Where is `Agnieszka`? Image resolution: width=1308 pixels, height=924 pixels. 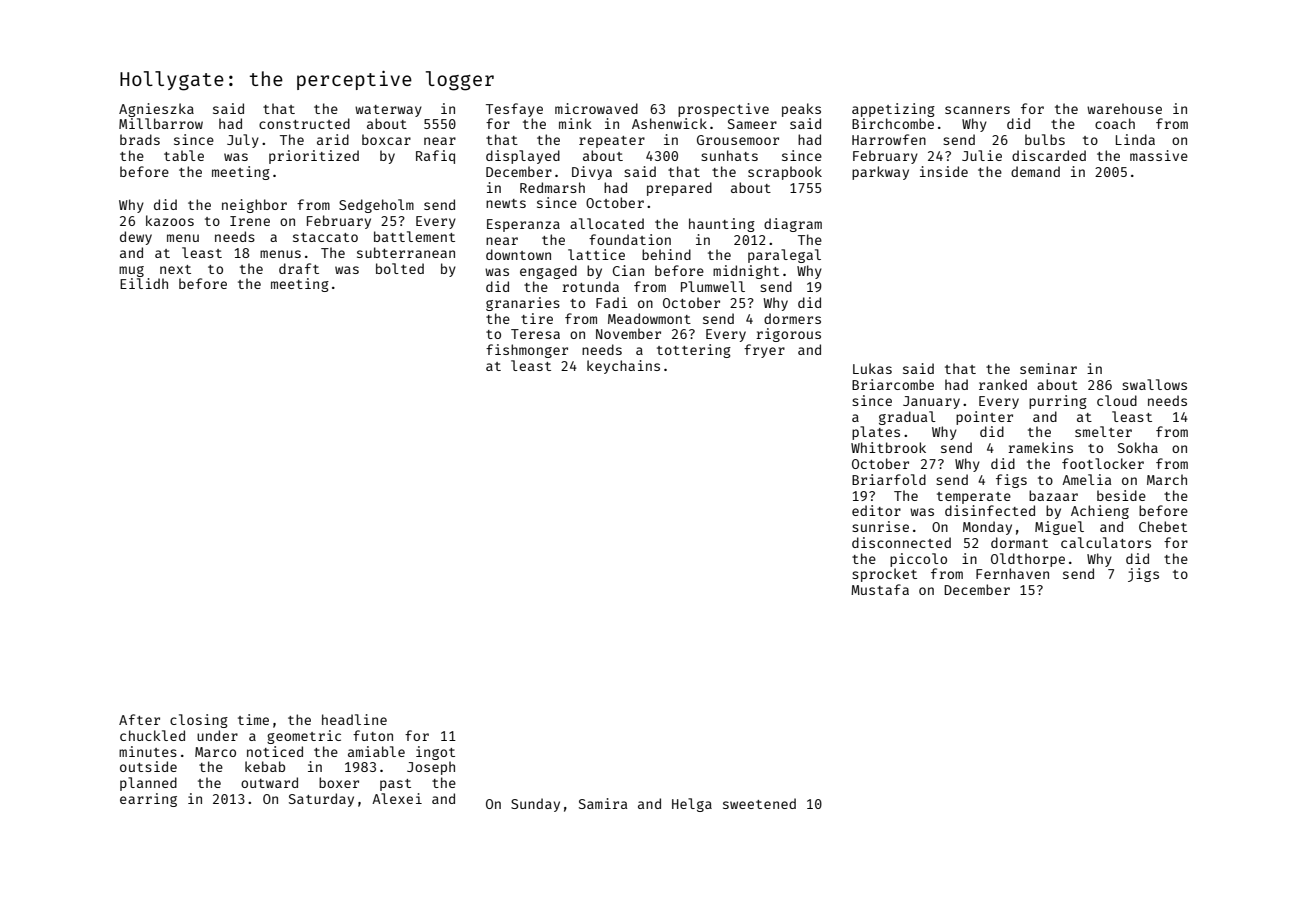 Agnieszka is located at coordinates (156, 110).
